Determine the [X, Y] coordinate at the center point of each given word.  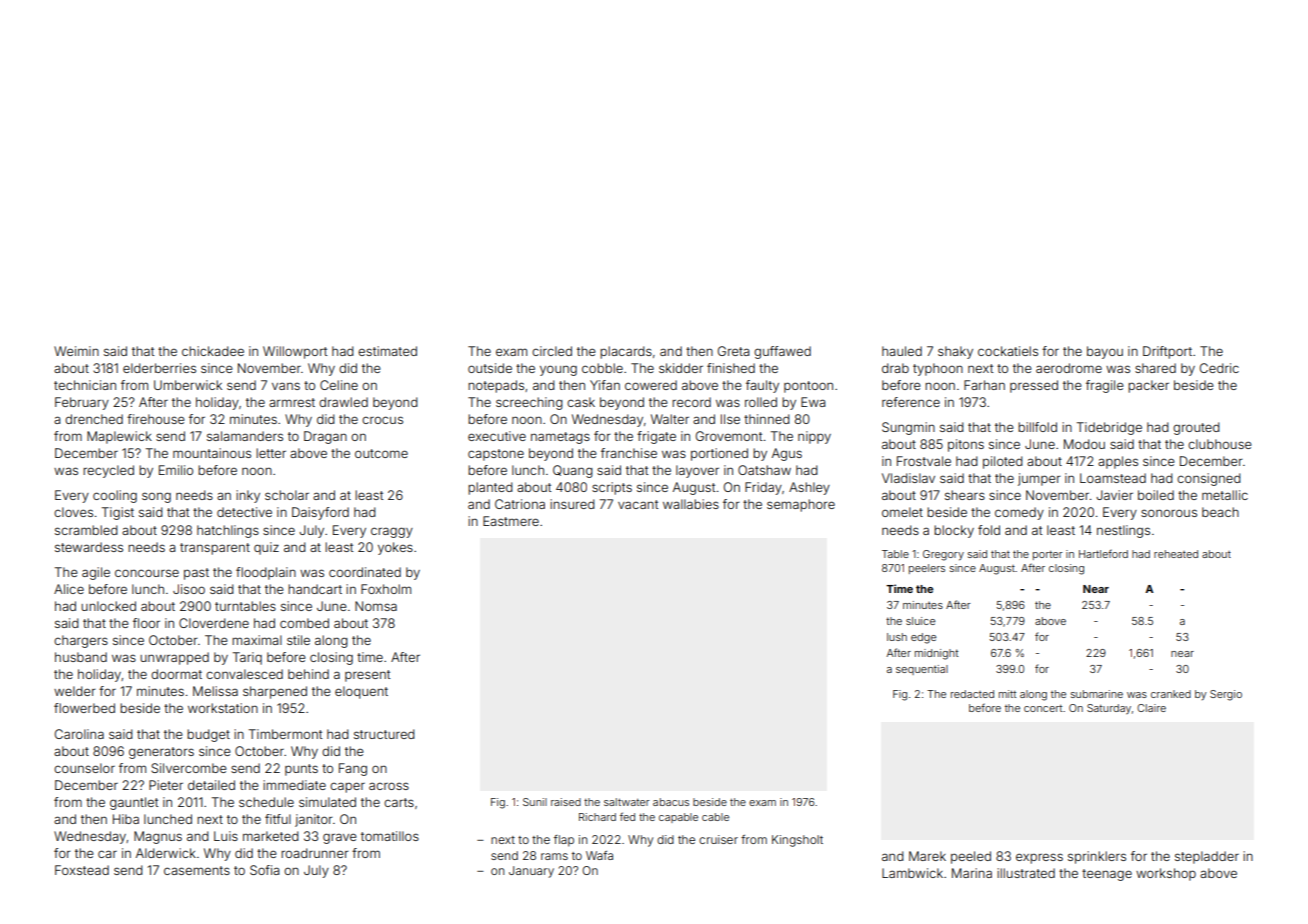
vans [286, 386]
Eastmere [511, 521]
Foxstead [82, 870]
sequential [922, 670]
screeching [529, 403]
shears [965, 495]
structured [384, 734]
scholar [287, 495]
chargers [81, 641]
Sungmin [908, 428]
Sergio [1226, 695]
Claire [1151, 708]
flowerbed [84, 708]
